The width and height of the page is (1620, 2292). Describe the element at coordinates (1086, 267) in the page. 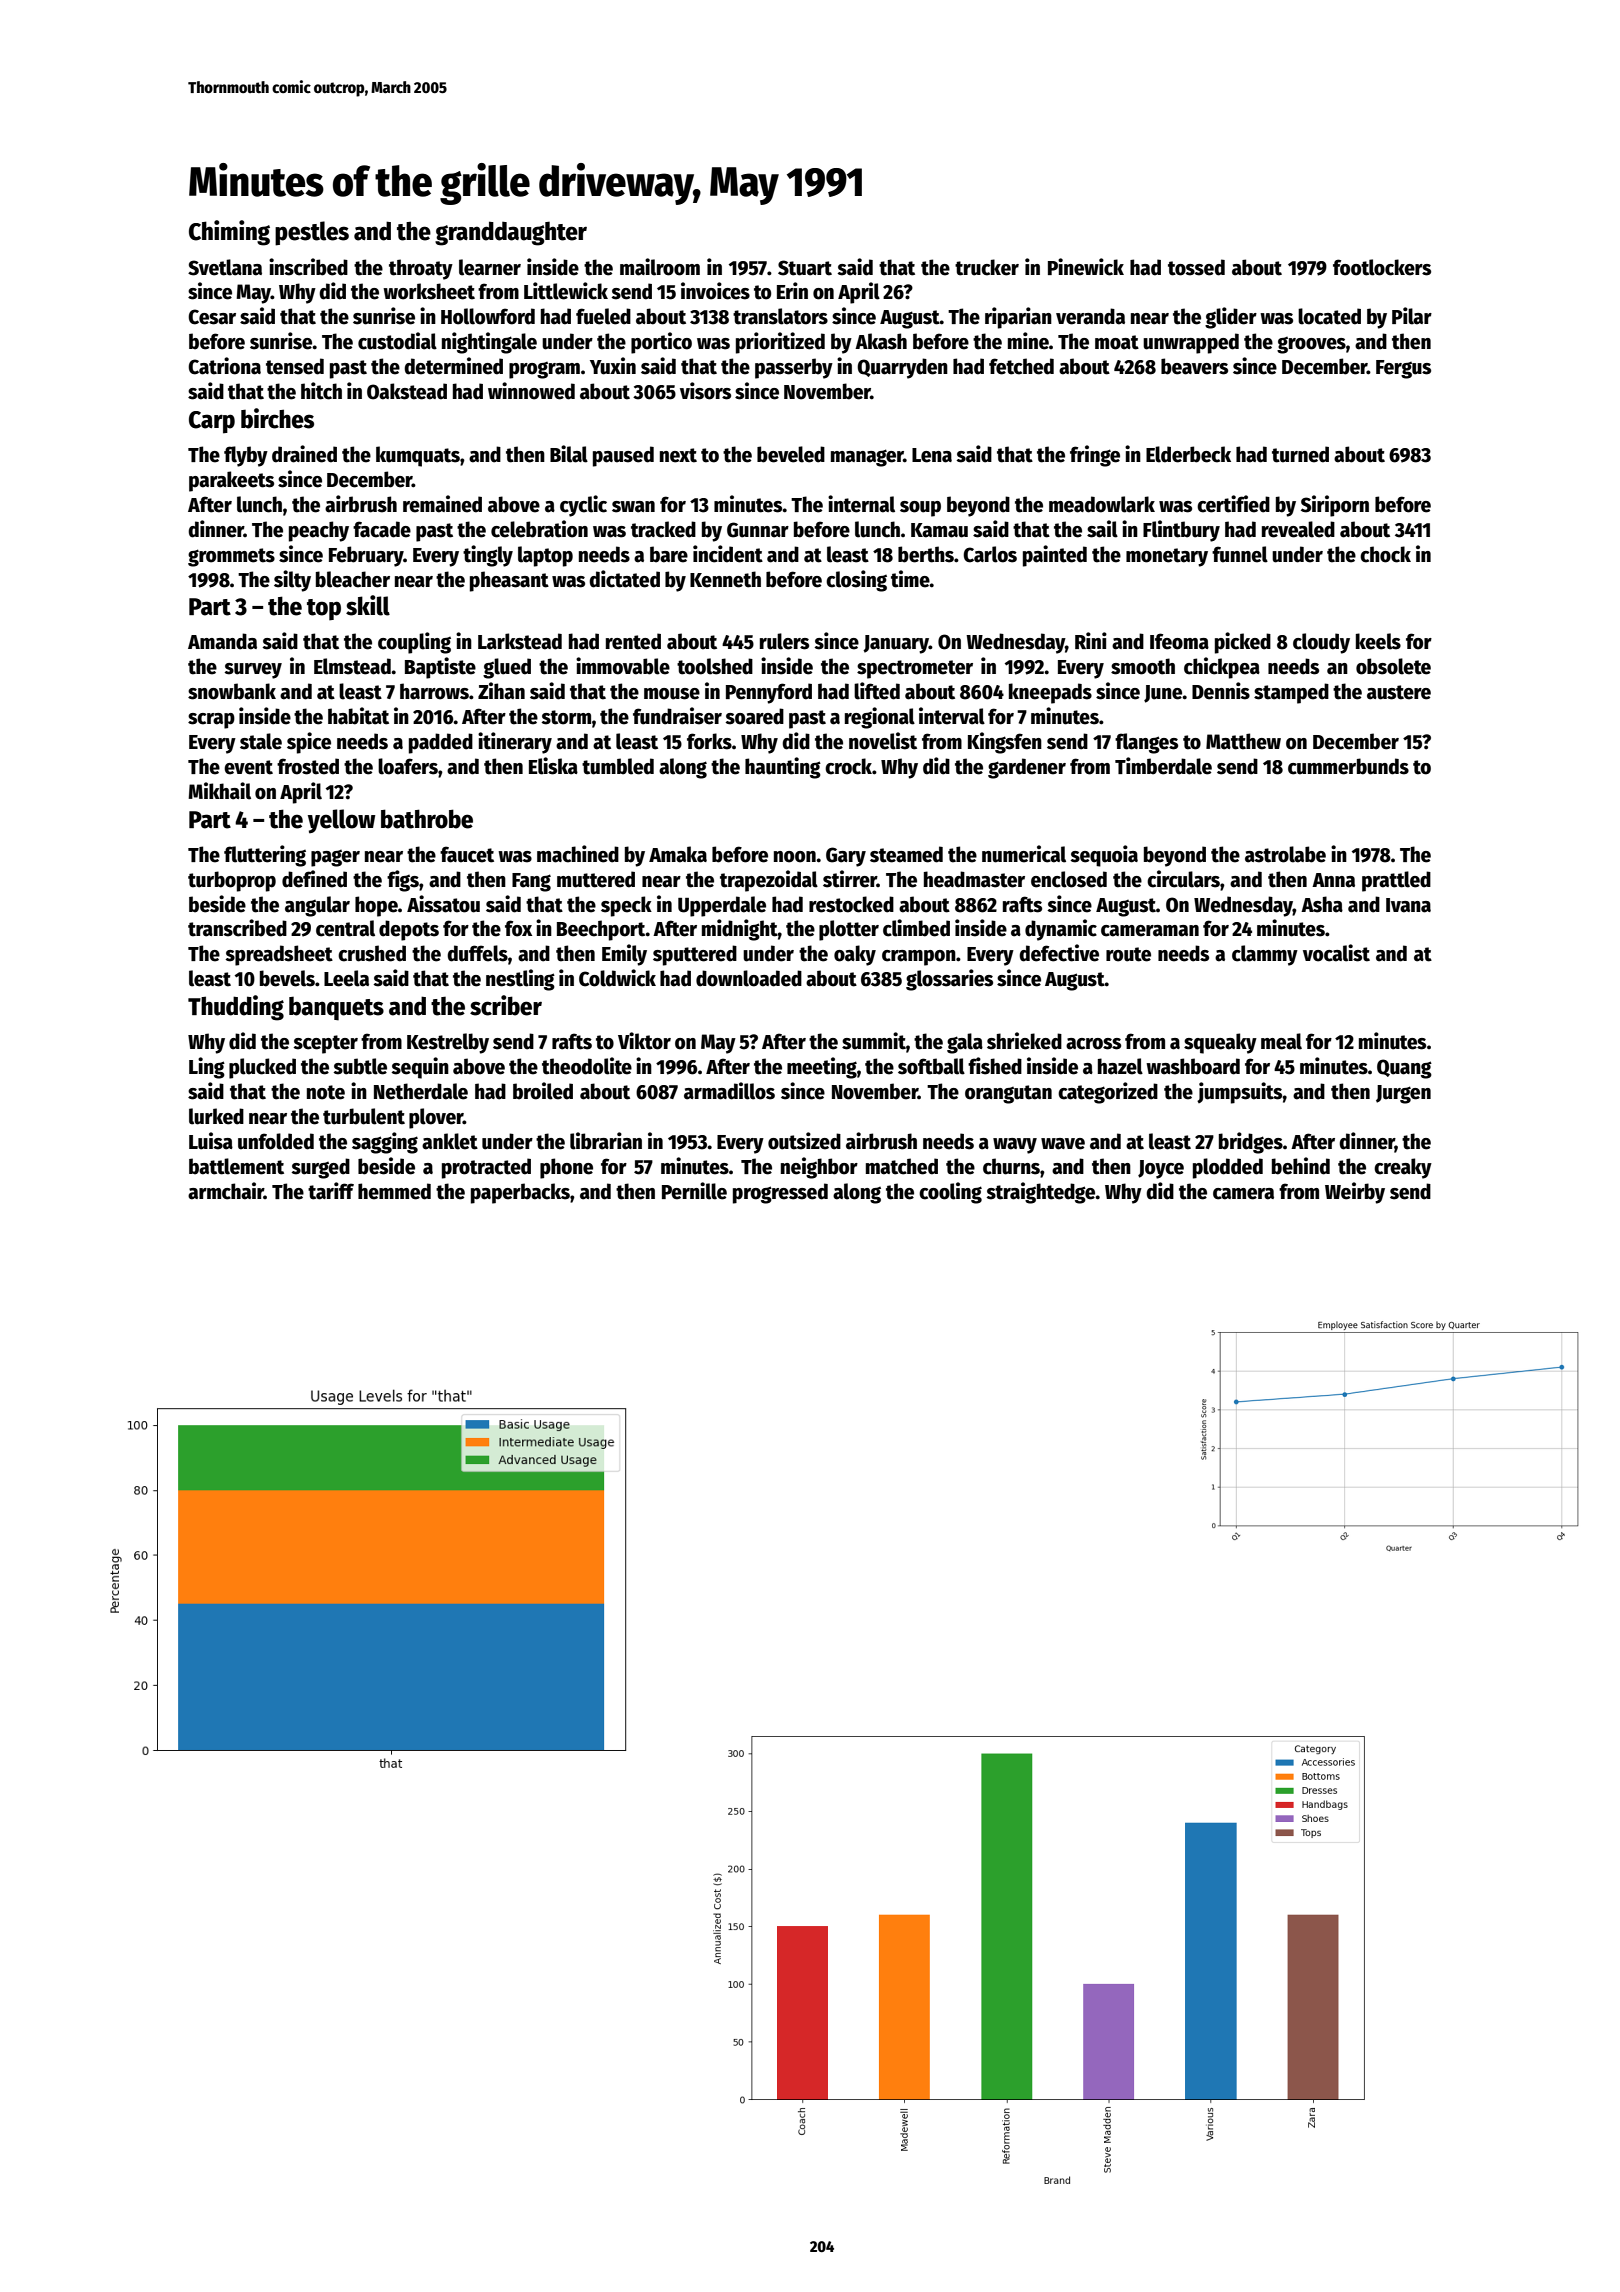

I see `Pinewick` at that location.
